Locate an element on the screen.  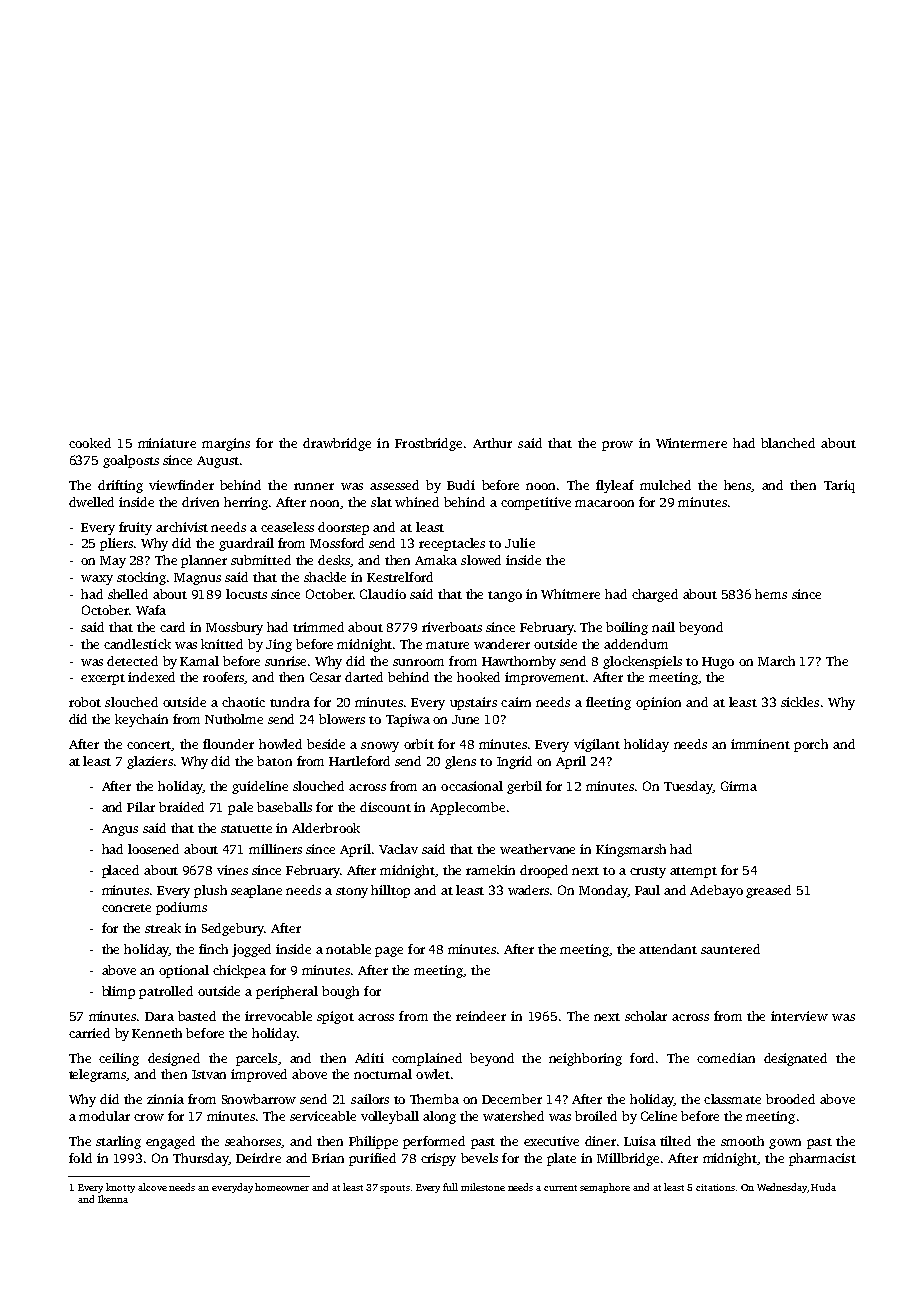
complained is located at coordinates (427, 1059).
